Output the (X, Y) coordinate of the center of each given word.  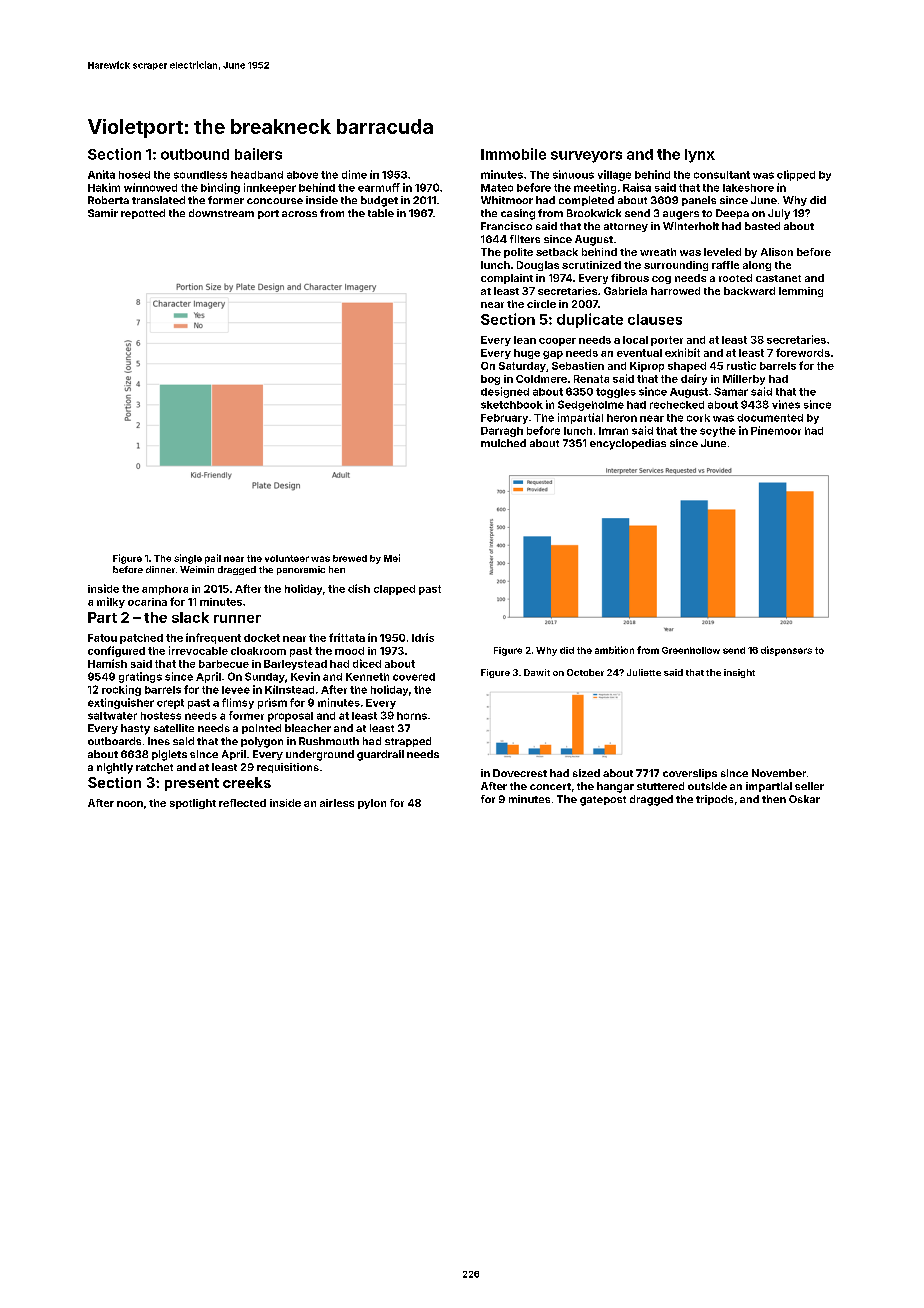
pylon (372, 804)
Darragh (502, 432)
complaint (507, 279)
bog (490, 380)
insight (739, 673)
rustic (741, 365)
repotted (143, 214)
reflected (242, 803)
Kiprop (647, 367)
